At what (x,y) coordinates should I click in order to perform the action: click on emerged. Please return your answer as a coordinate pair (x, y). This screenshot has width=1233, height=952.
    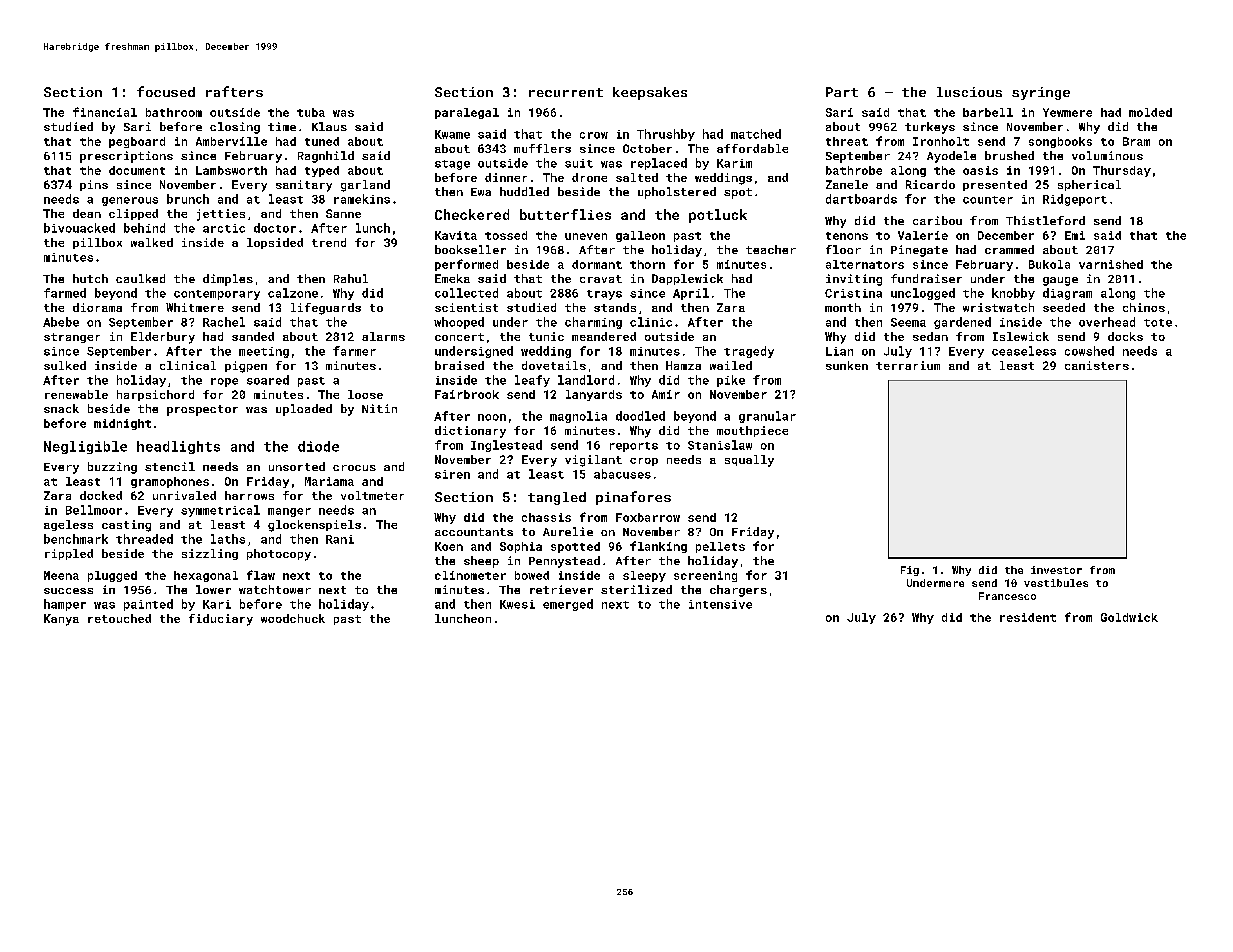
    Looking at the image, I should click on (568, 605).
